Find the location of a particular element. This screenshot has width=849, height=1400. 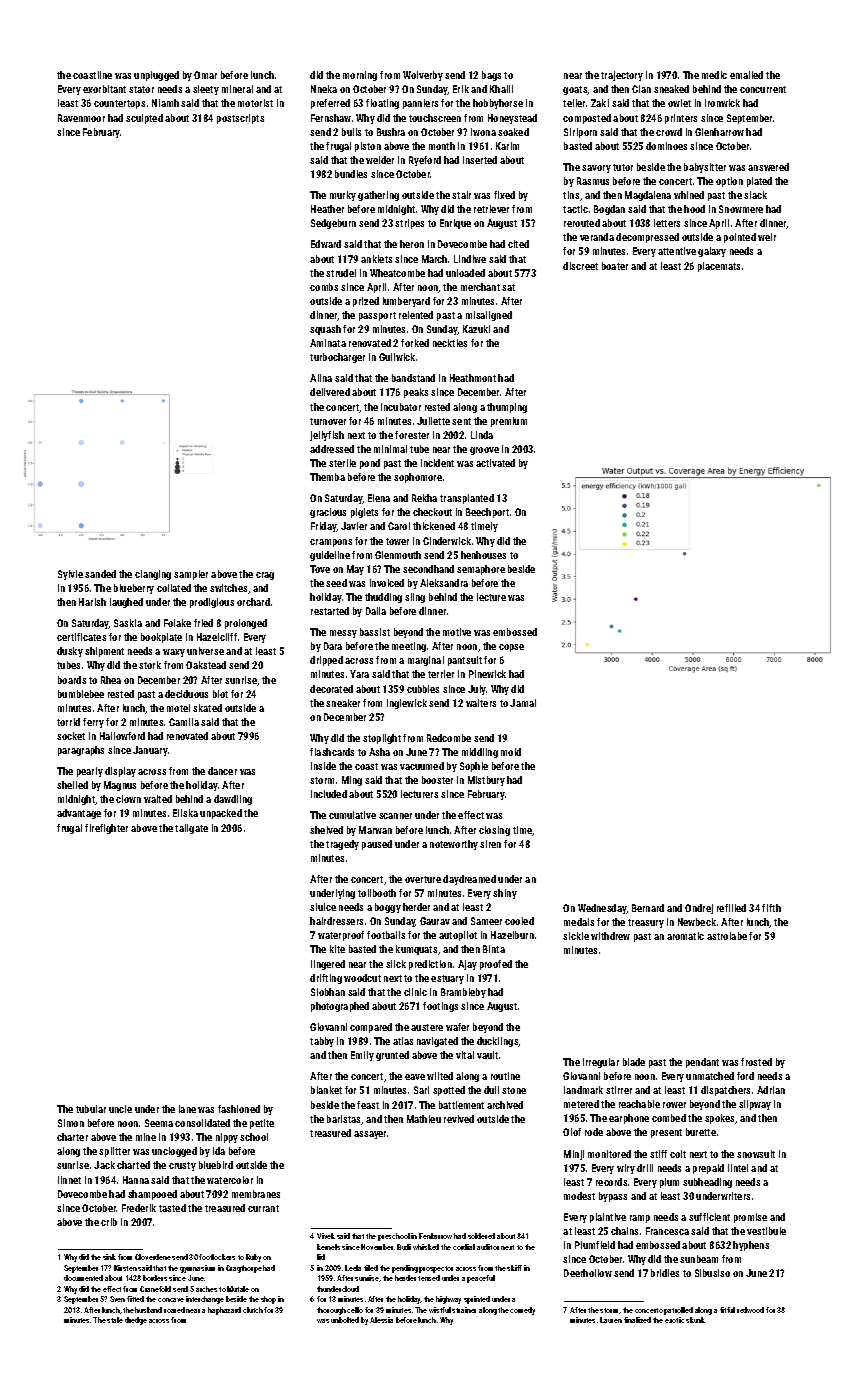

Mathieu is located at coordinates (424, 1119).
